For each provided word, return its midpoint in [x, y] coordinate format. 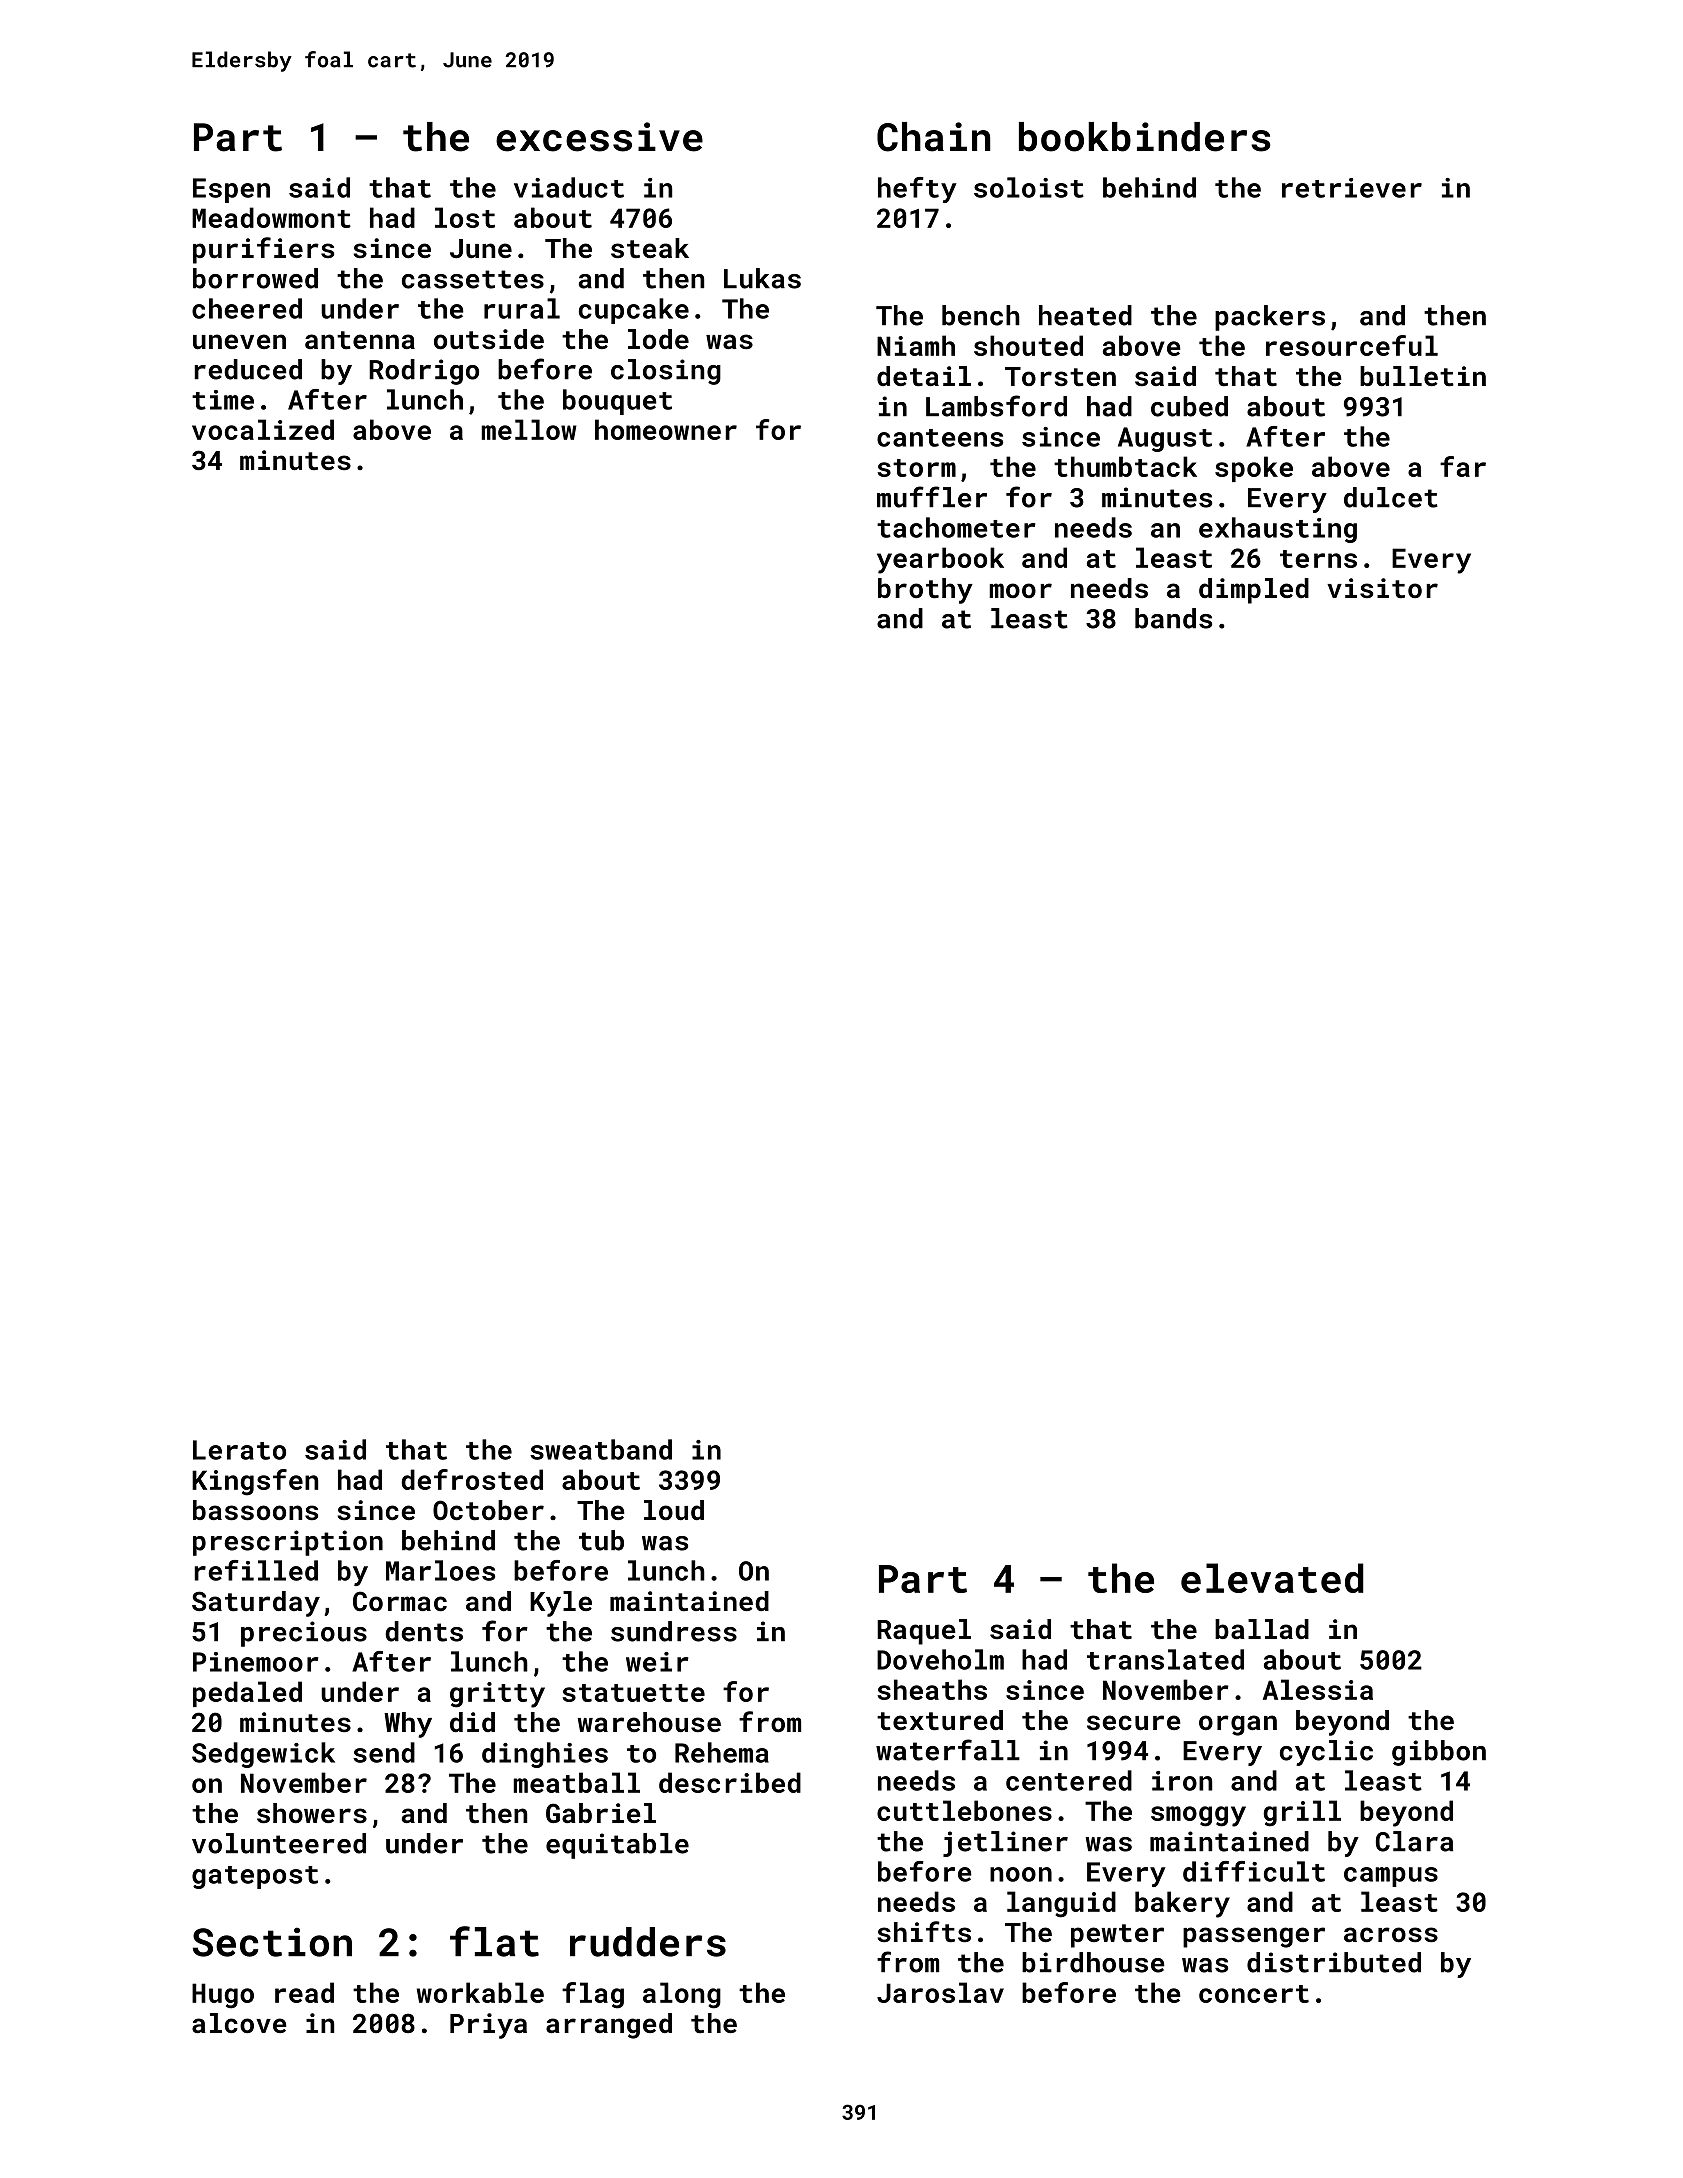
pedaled [247, 1694]
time [223, 400]
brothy [925, 591]
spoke [1254, 469]
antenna [360, 340]
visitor [1382, 588]
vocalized [263, 429]
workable [480, 1992]
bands [1173, 618]
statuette [633, 1693]
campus [1391, 1877]
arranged [609, 2026]
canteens [940, 438]
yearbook [940, 560]
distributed [1334, 1962]
